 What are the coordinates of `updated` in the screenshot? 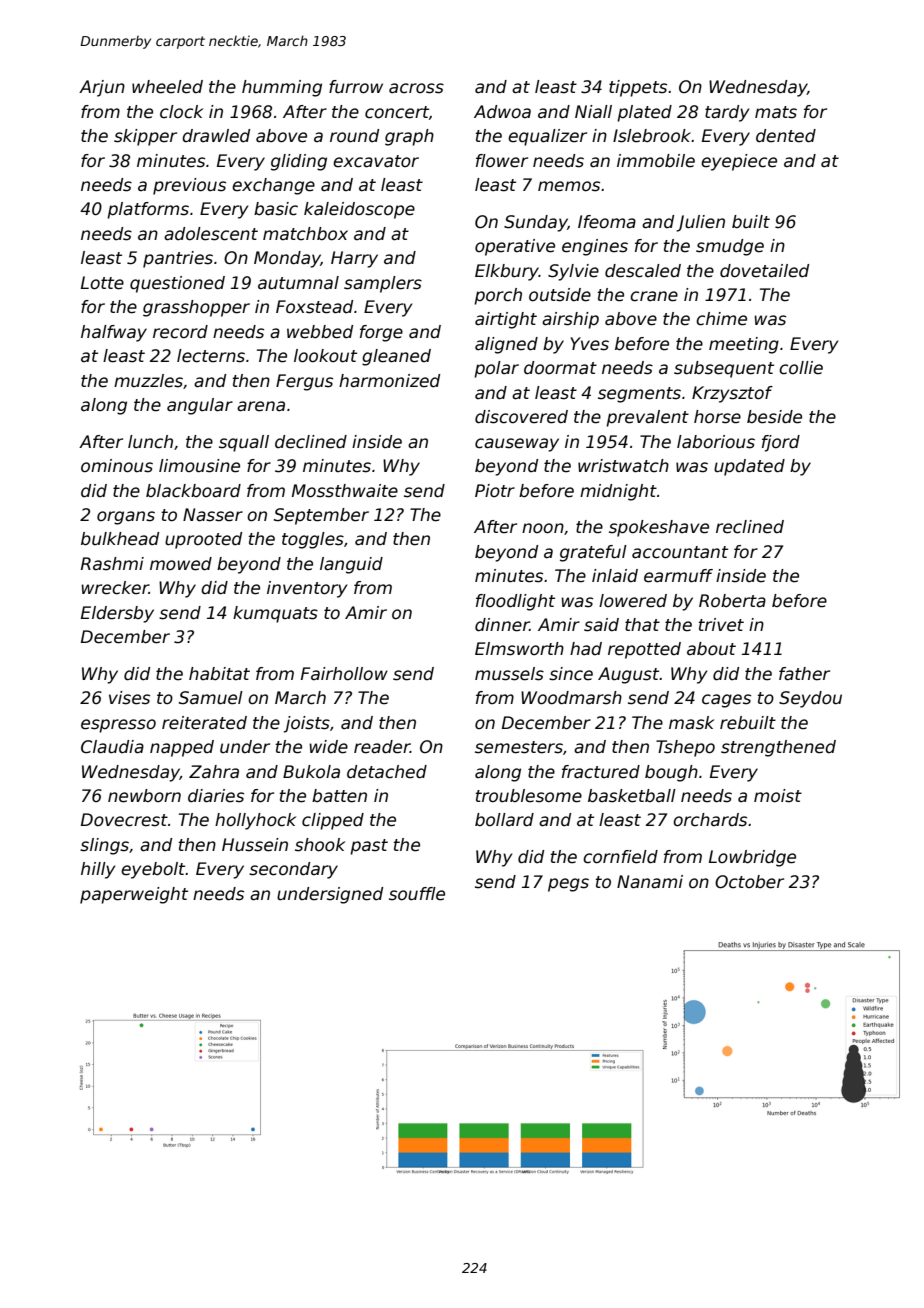 It's located at (749, 467).
